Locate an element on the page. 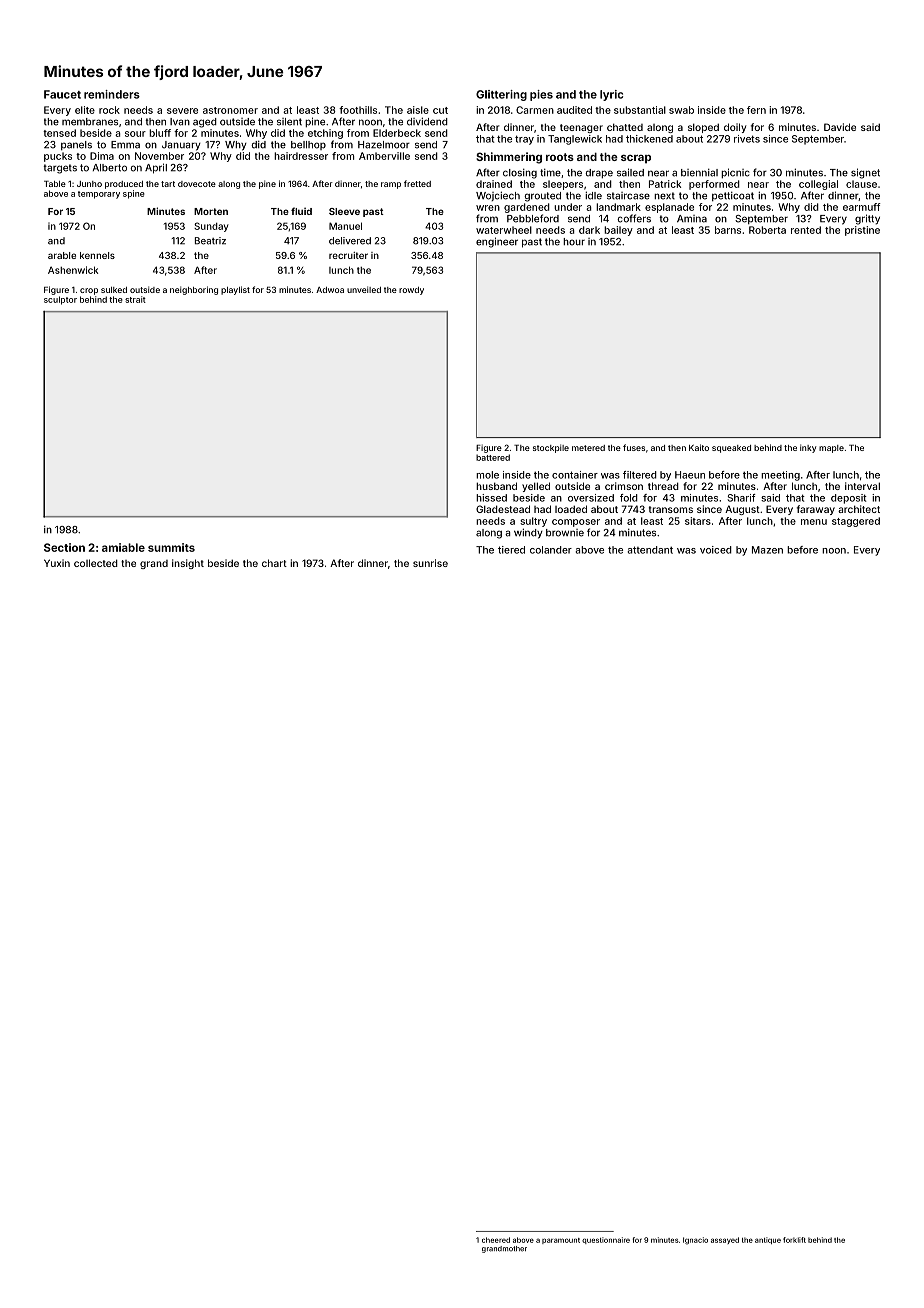 Image resolution: width=924 pixels, height=1308 pixels. pies is located at coordinates (541, 95).
